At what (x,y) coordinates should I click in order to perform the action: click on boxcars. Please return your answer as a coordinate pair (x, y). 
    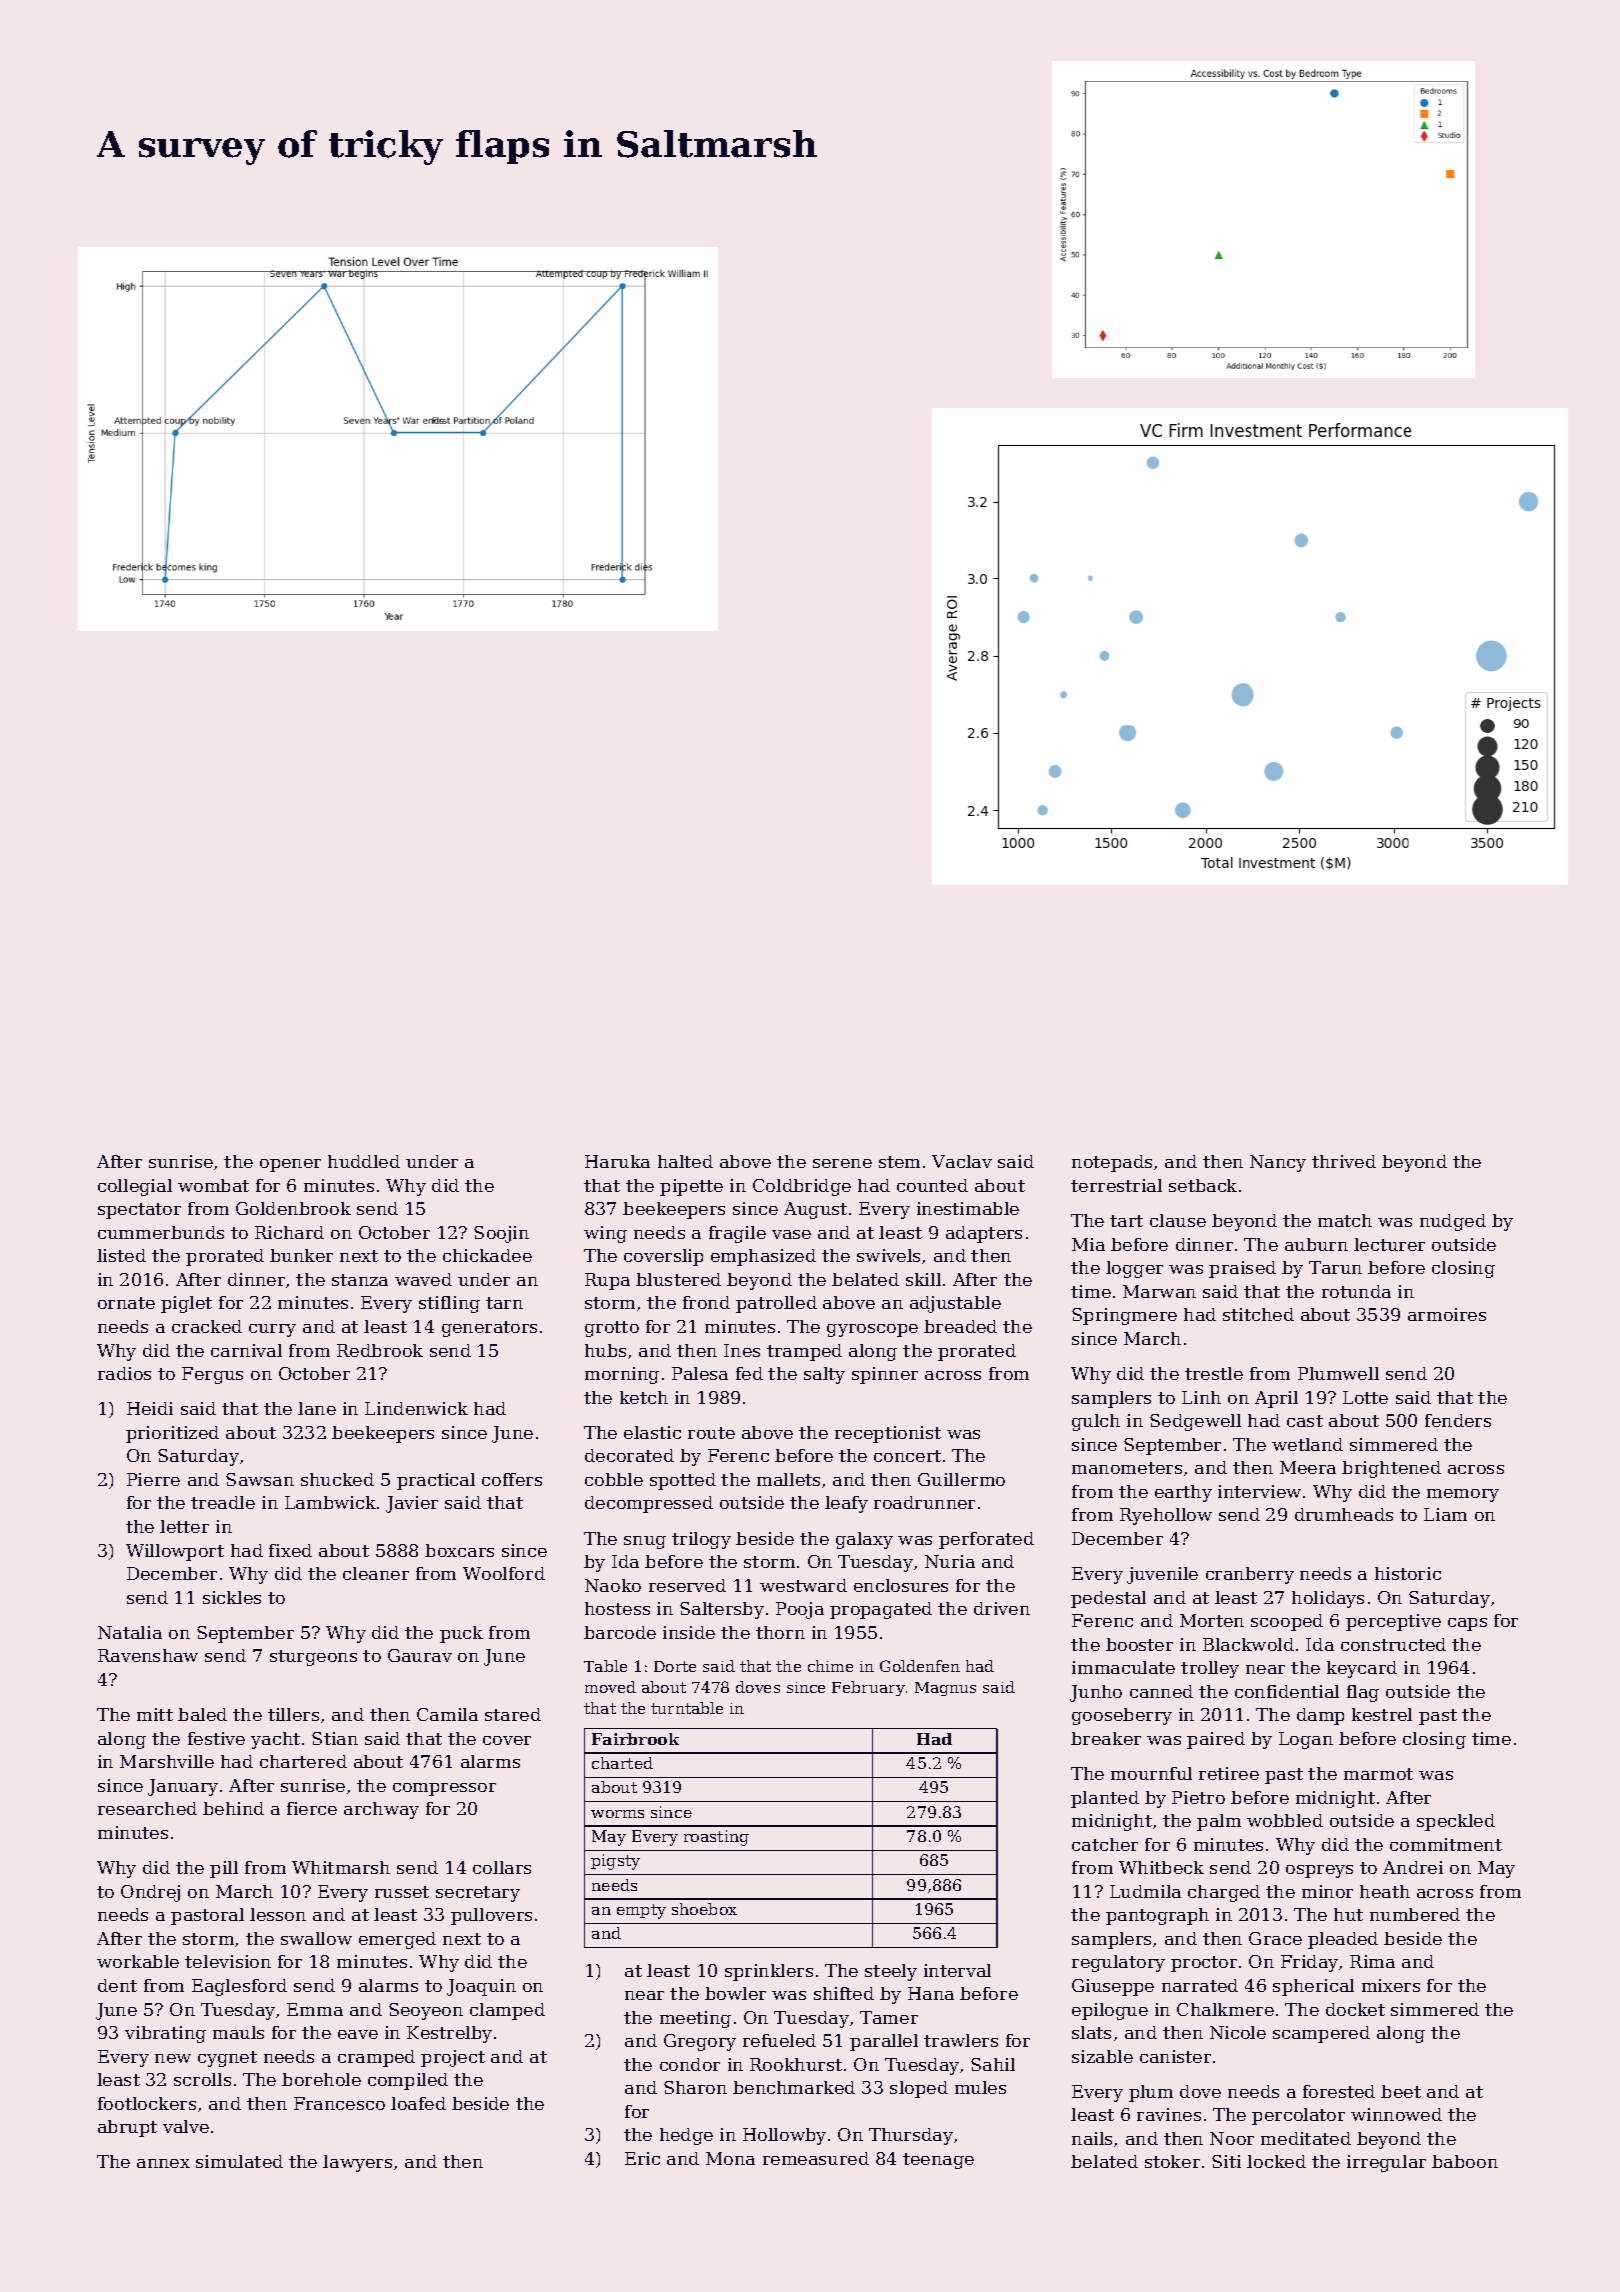
    Looking at the image, I should click on (459, 1550).
